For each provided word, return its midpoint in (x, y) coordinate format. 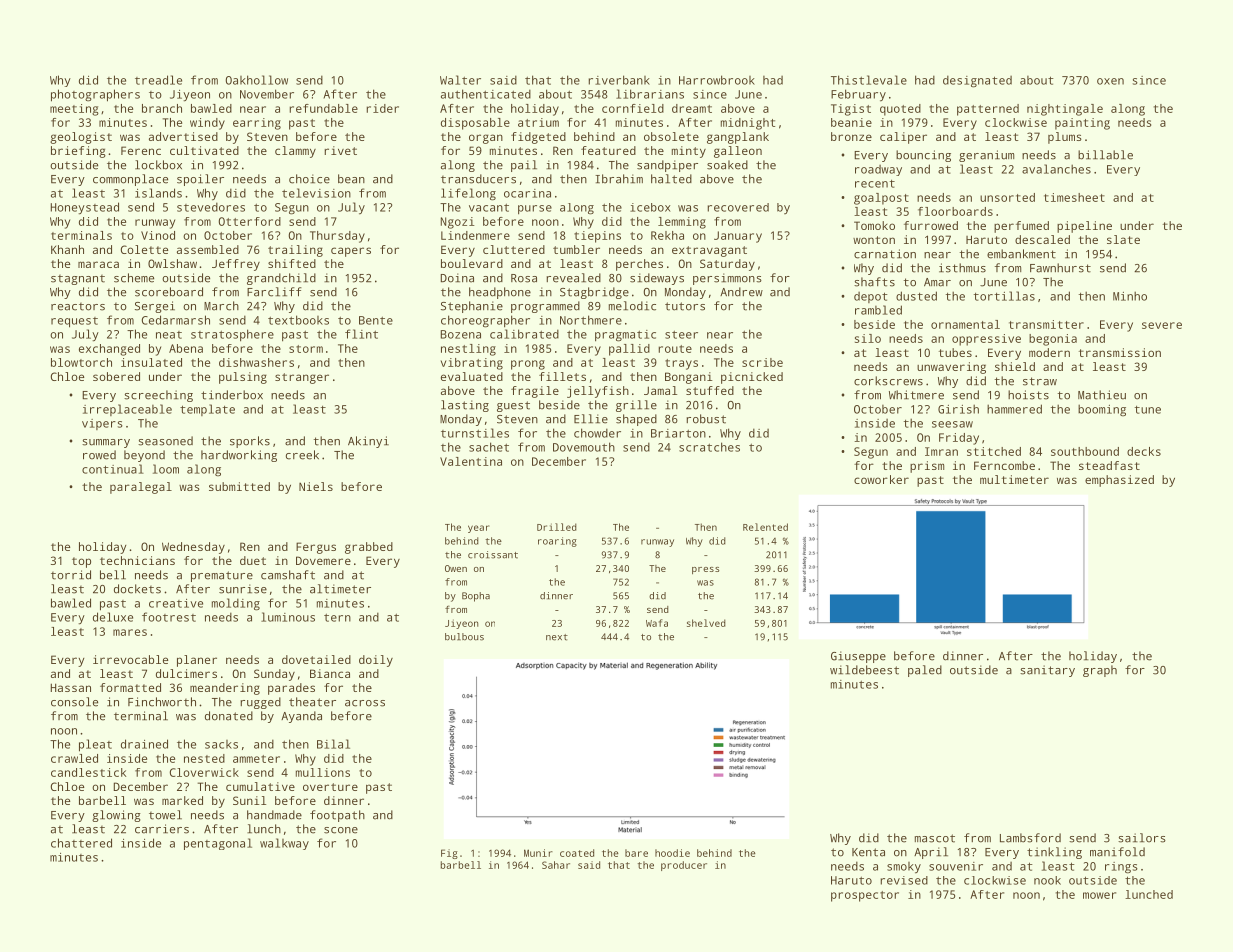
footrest (169, 617)
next (557, 637)
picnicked (752, 378)
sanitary (1047, 671)
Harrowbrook (717, 80)
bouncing (923, 156)
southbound (1085, 451)
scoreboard (169, 292)
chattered (81, 843)
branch (162, 108)
